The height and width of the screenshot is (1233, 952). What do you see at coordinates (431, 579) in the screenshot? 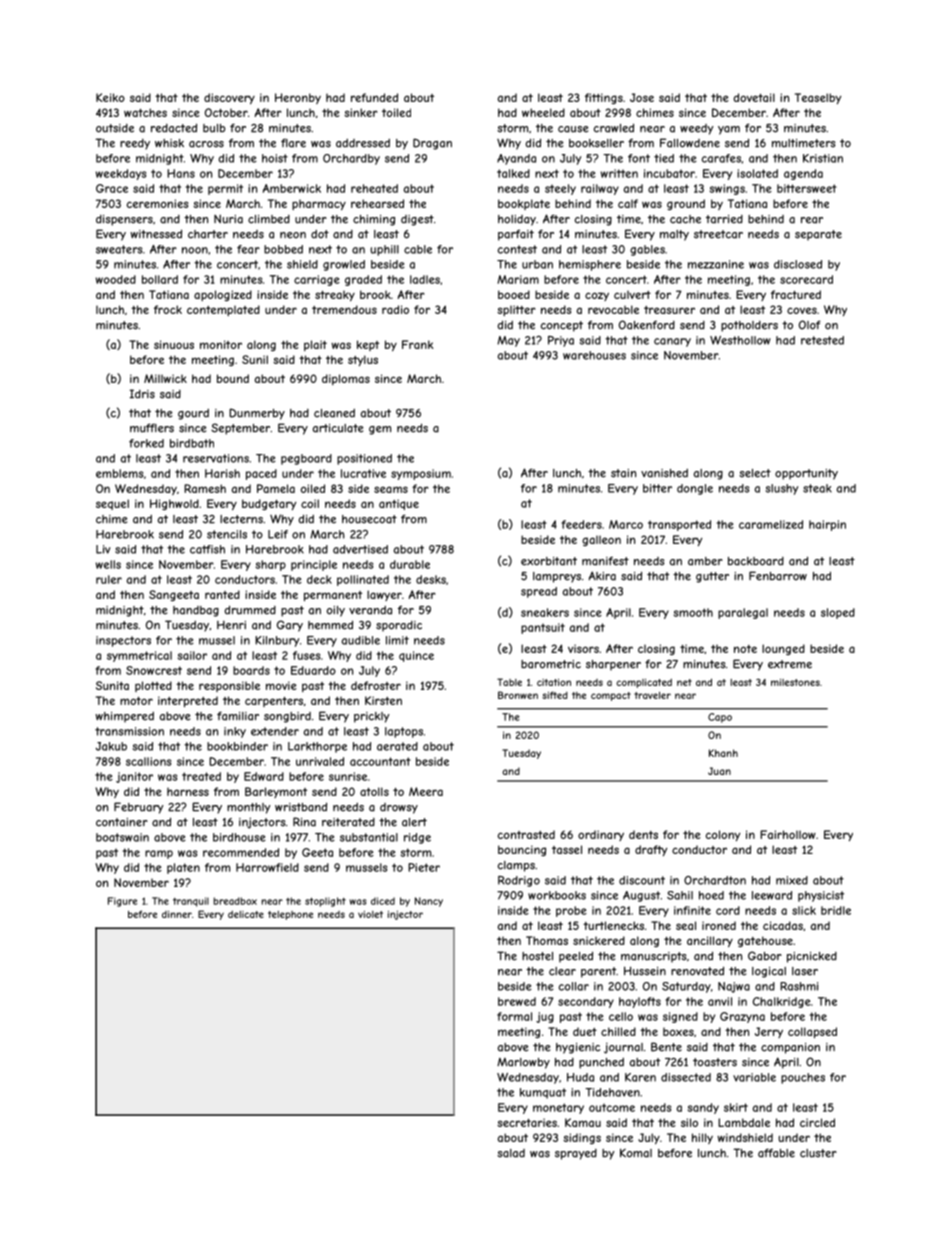
I see `desks` at bounding box center [431, 579].
